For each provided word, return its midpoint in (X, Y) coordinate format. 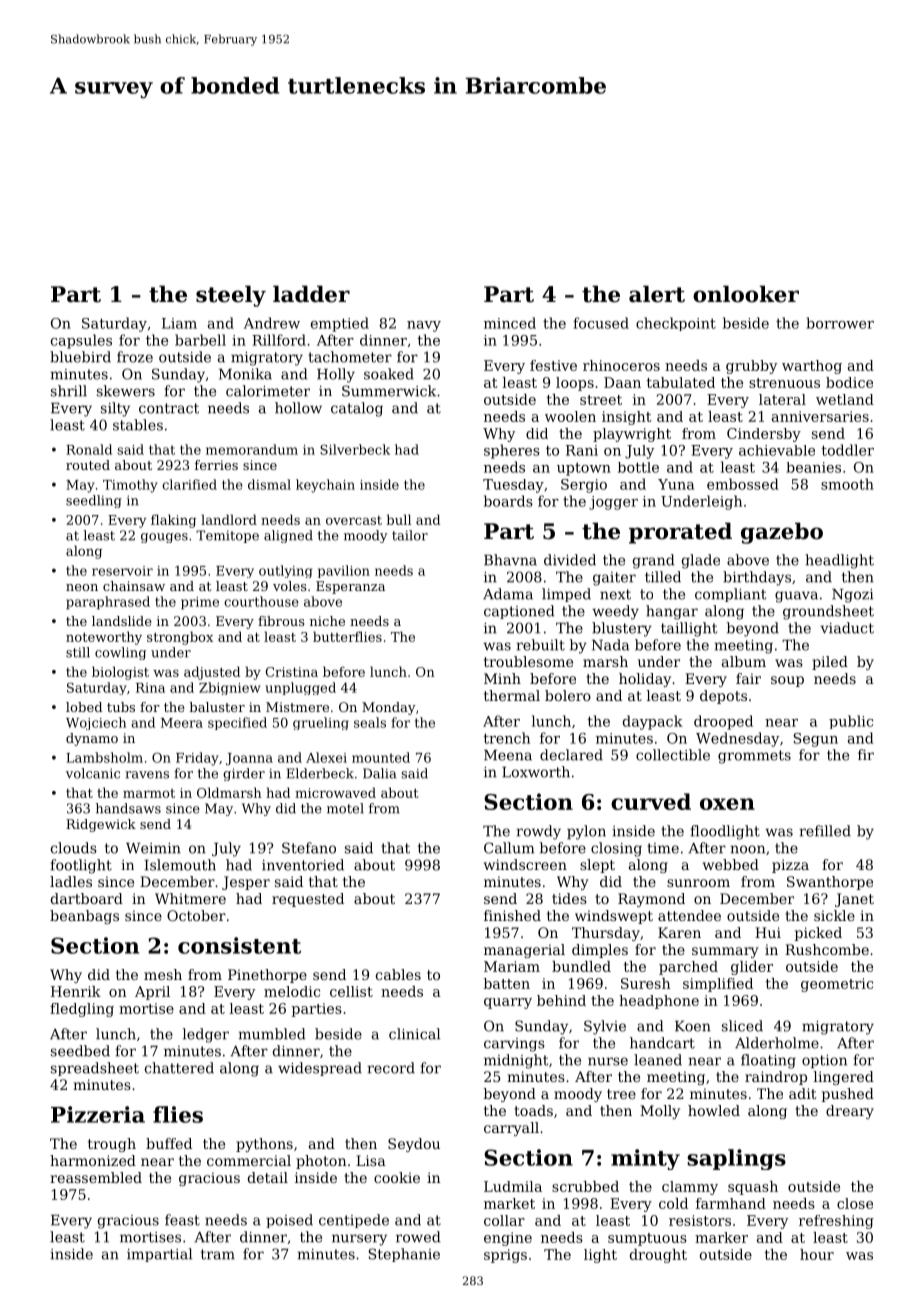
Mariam (512, 966)
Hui (768, 932)
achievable (777, 450)
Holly (336, 375)
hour (817, 1254)
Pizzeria (98, 1114)
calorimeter (268, 391)
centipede (354, 1221)
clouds (74, 848)
